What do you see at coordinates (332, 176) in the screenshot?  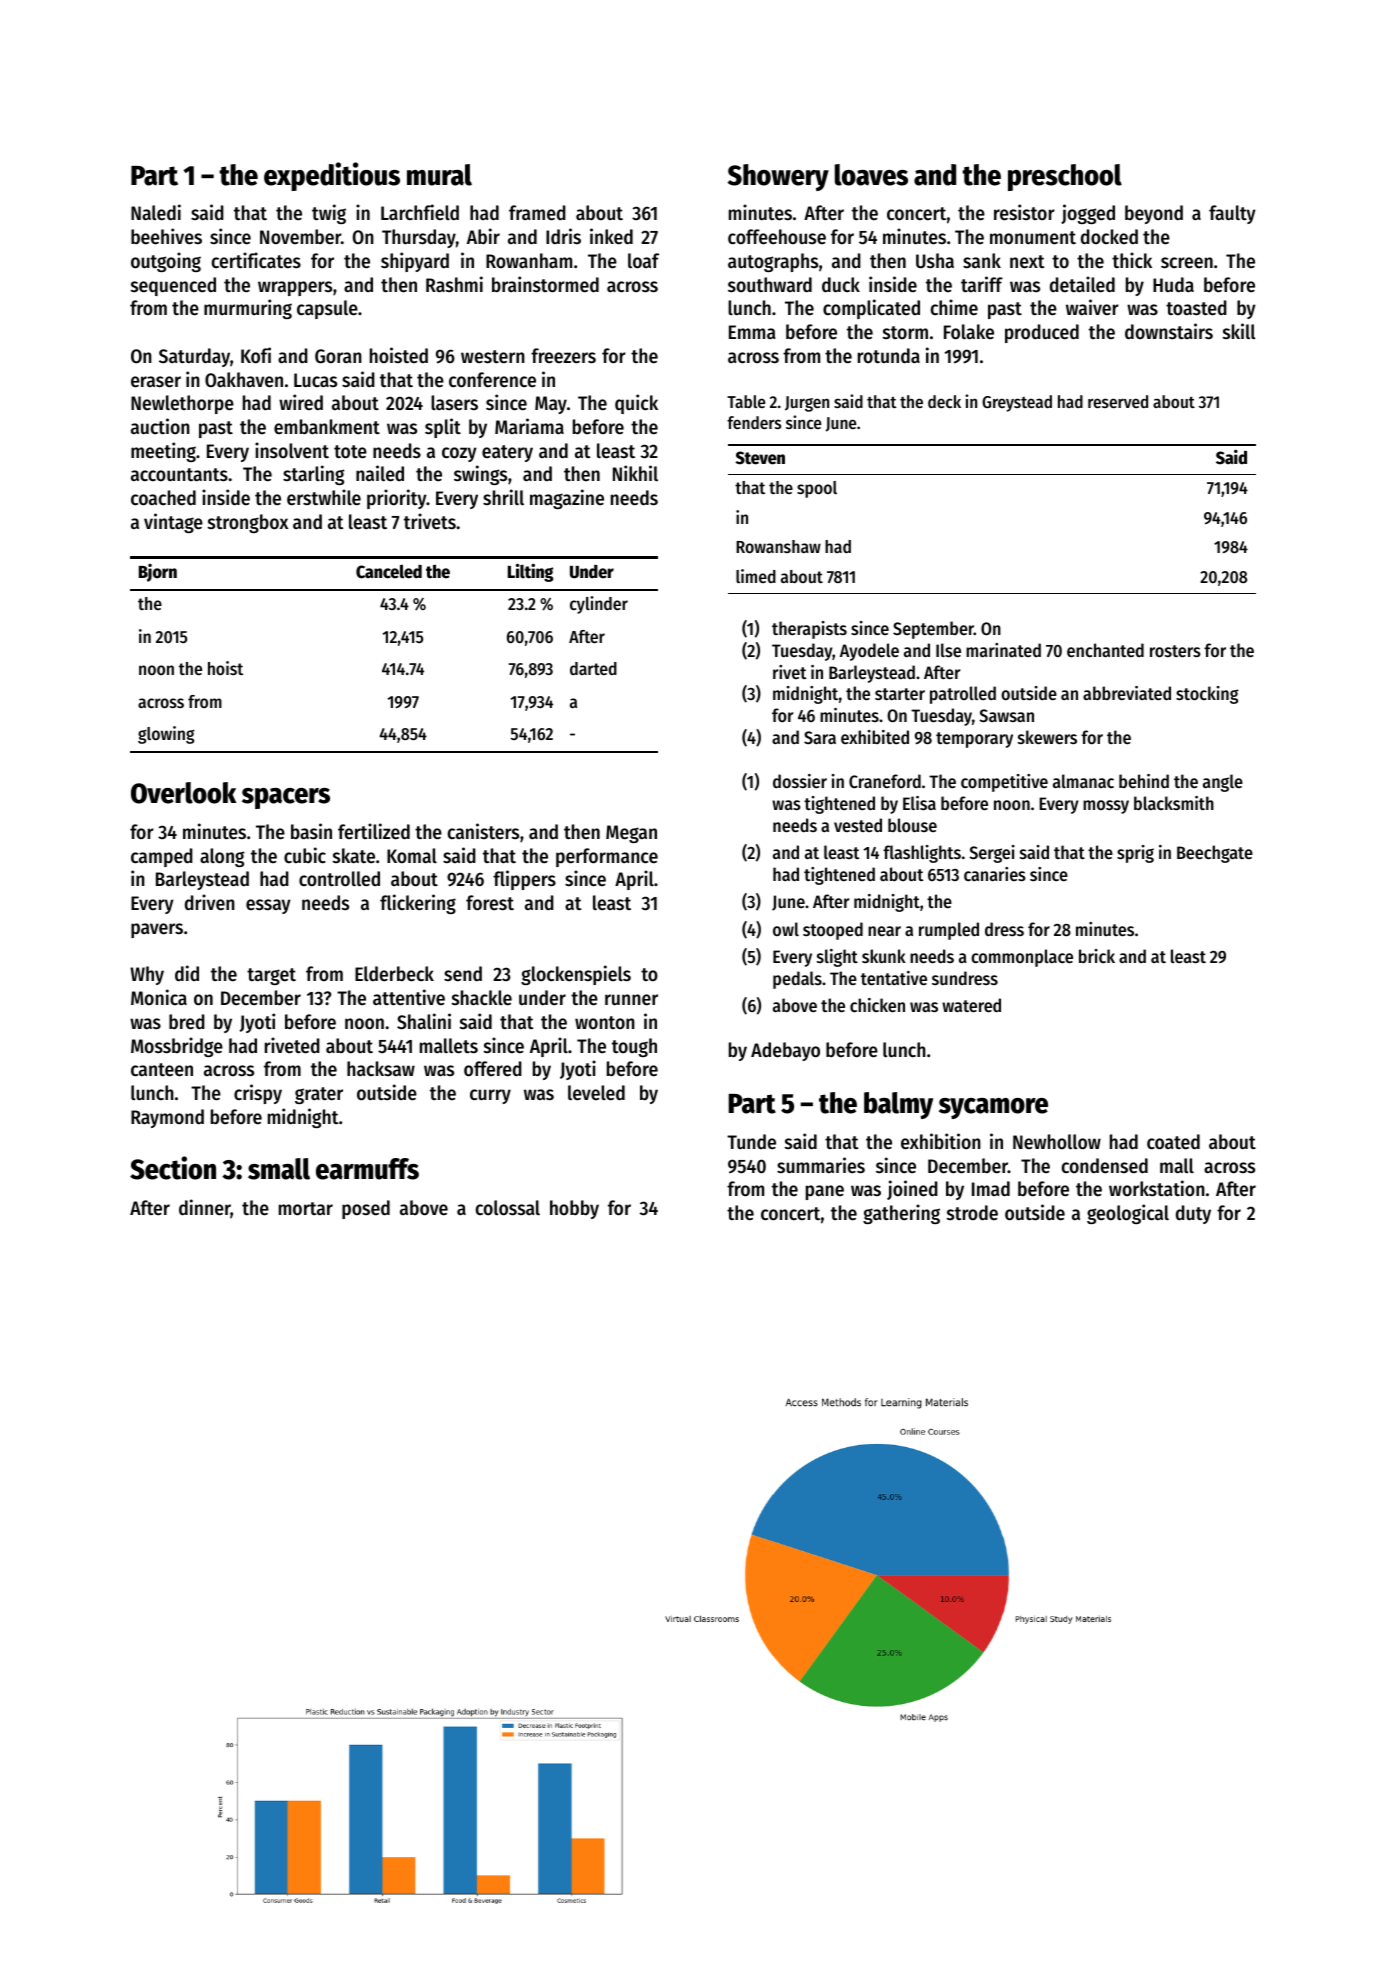 I see `expeditious` at bounding box center [332, 176].
